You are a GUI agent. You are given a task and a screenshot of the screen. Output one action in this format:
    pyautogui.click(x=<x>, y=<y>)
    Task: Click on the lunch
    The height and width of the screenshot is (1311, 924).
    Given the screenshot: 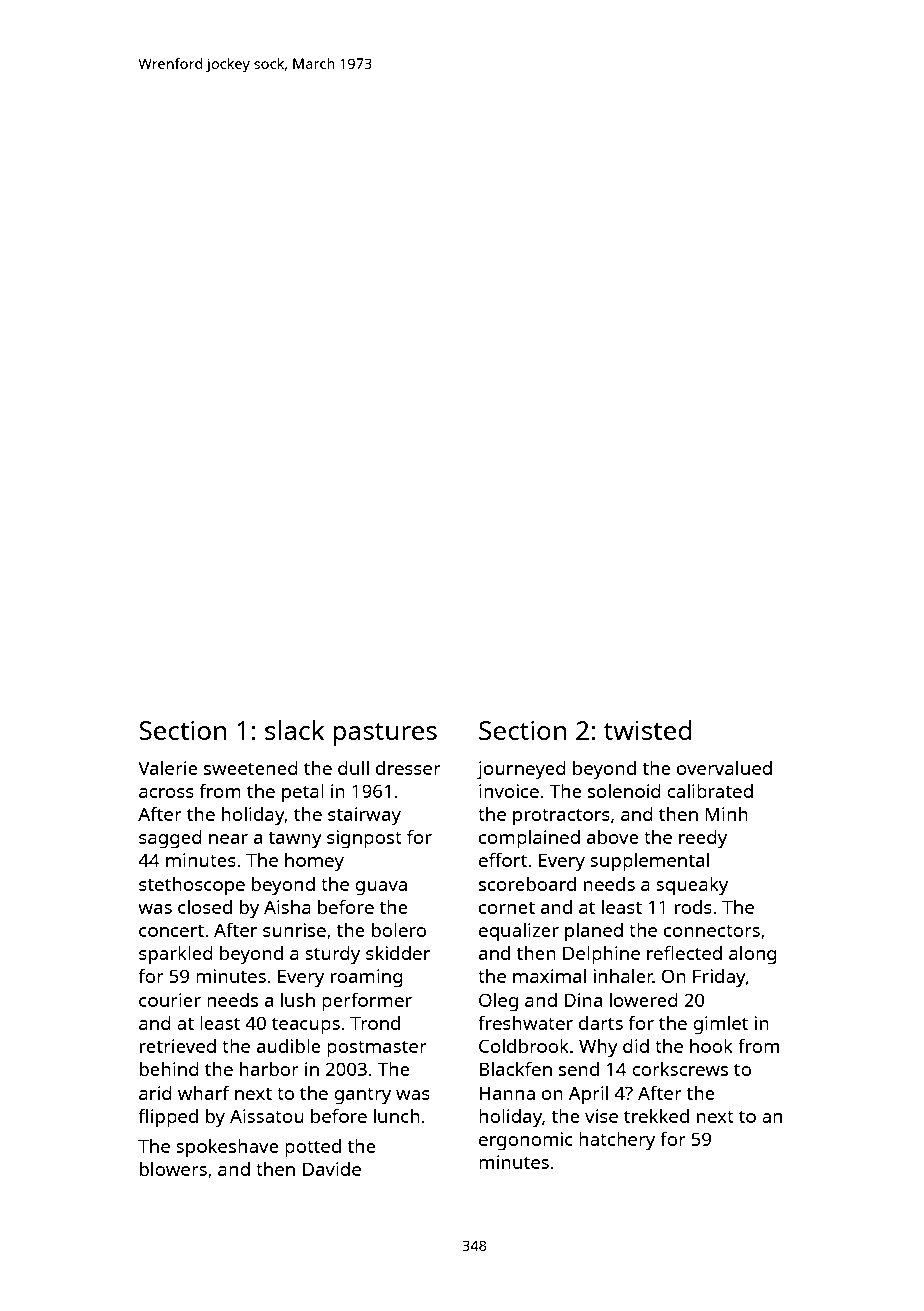 What is the action you would take?
    pyautogui.click(x=397, y=1116)
